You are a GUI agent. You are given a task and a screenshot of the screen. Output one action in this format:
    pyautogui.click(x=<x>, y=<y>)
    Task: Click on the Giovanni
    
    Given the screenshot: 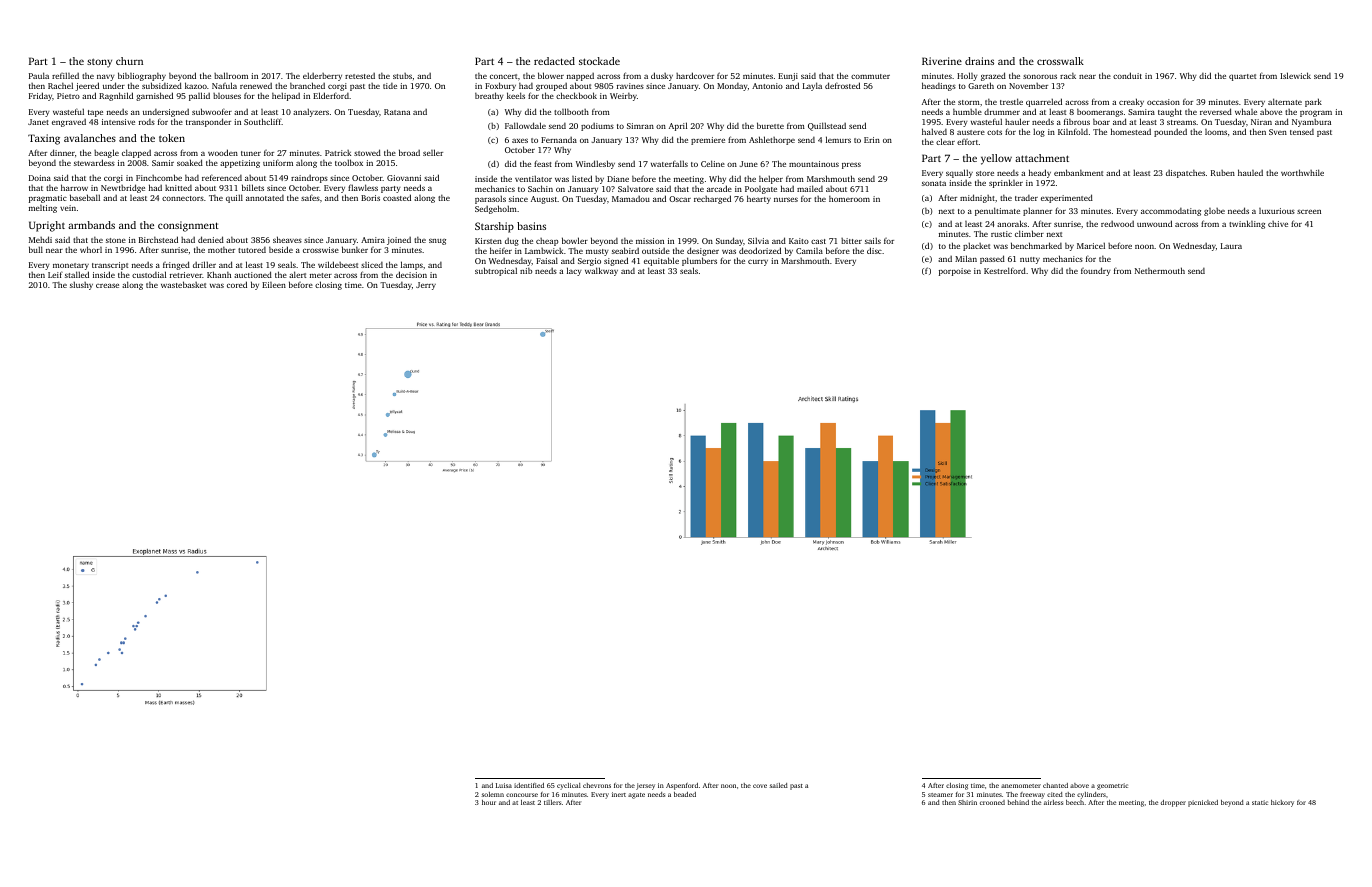 What is the action you would take?
    pyautogui.click(x=404, y=178)
